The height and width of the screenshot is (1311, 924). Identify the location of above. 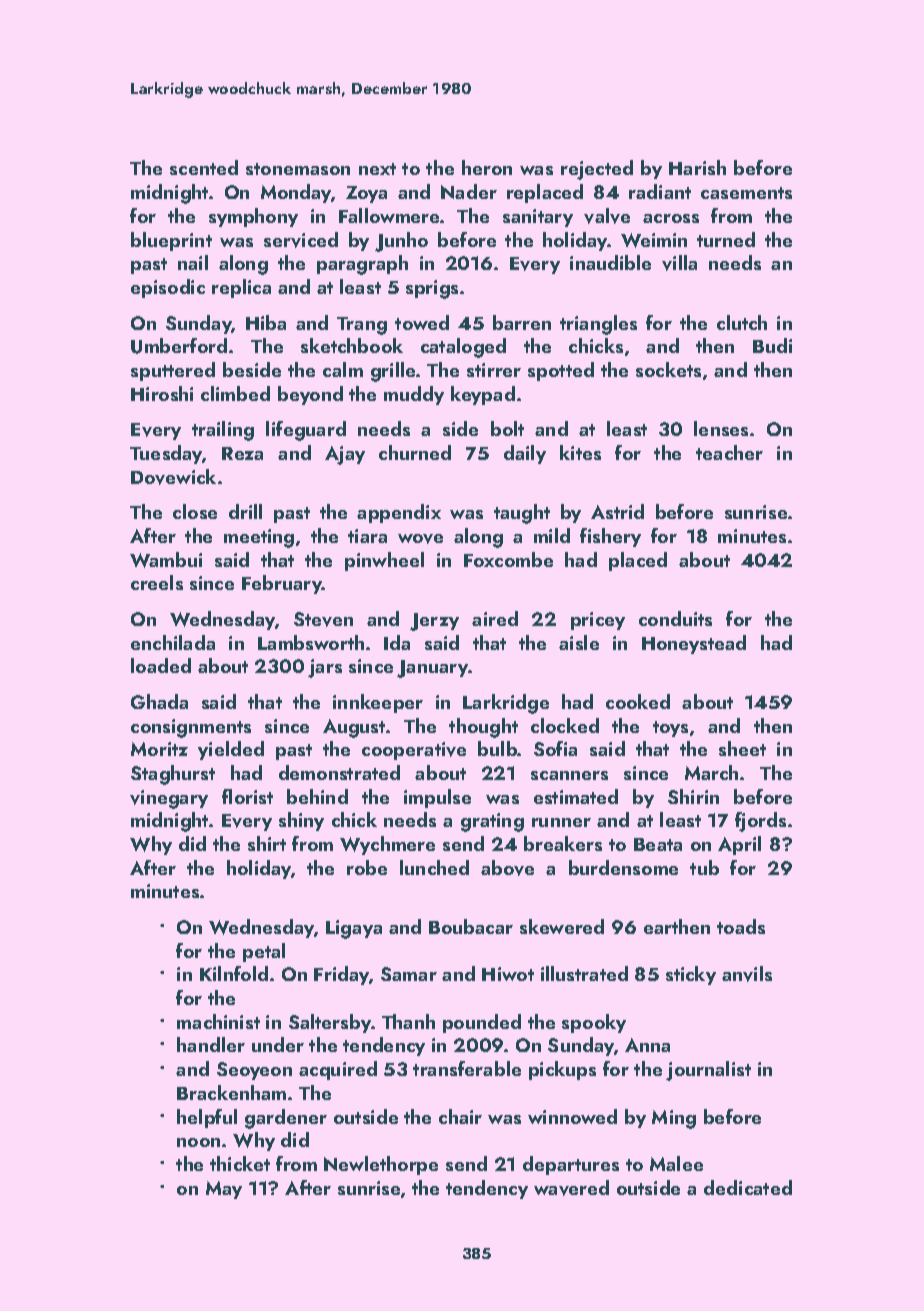
(507, 868).
